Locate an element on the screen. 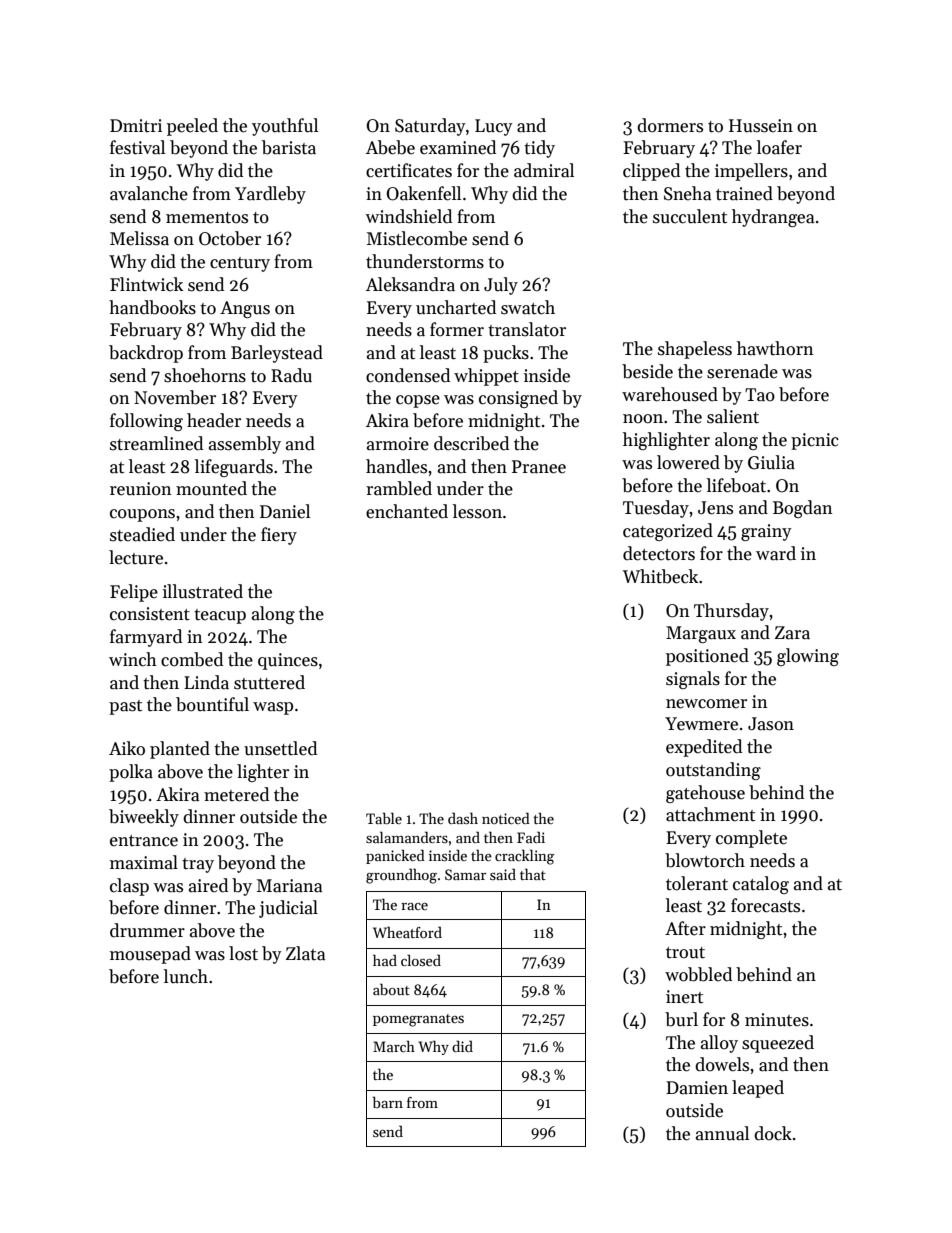  Bogdan is located at coordinates (803, 509).
